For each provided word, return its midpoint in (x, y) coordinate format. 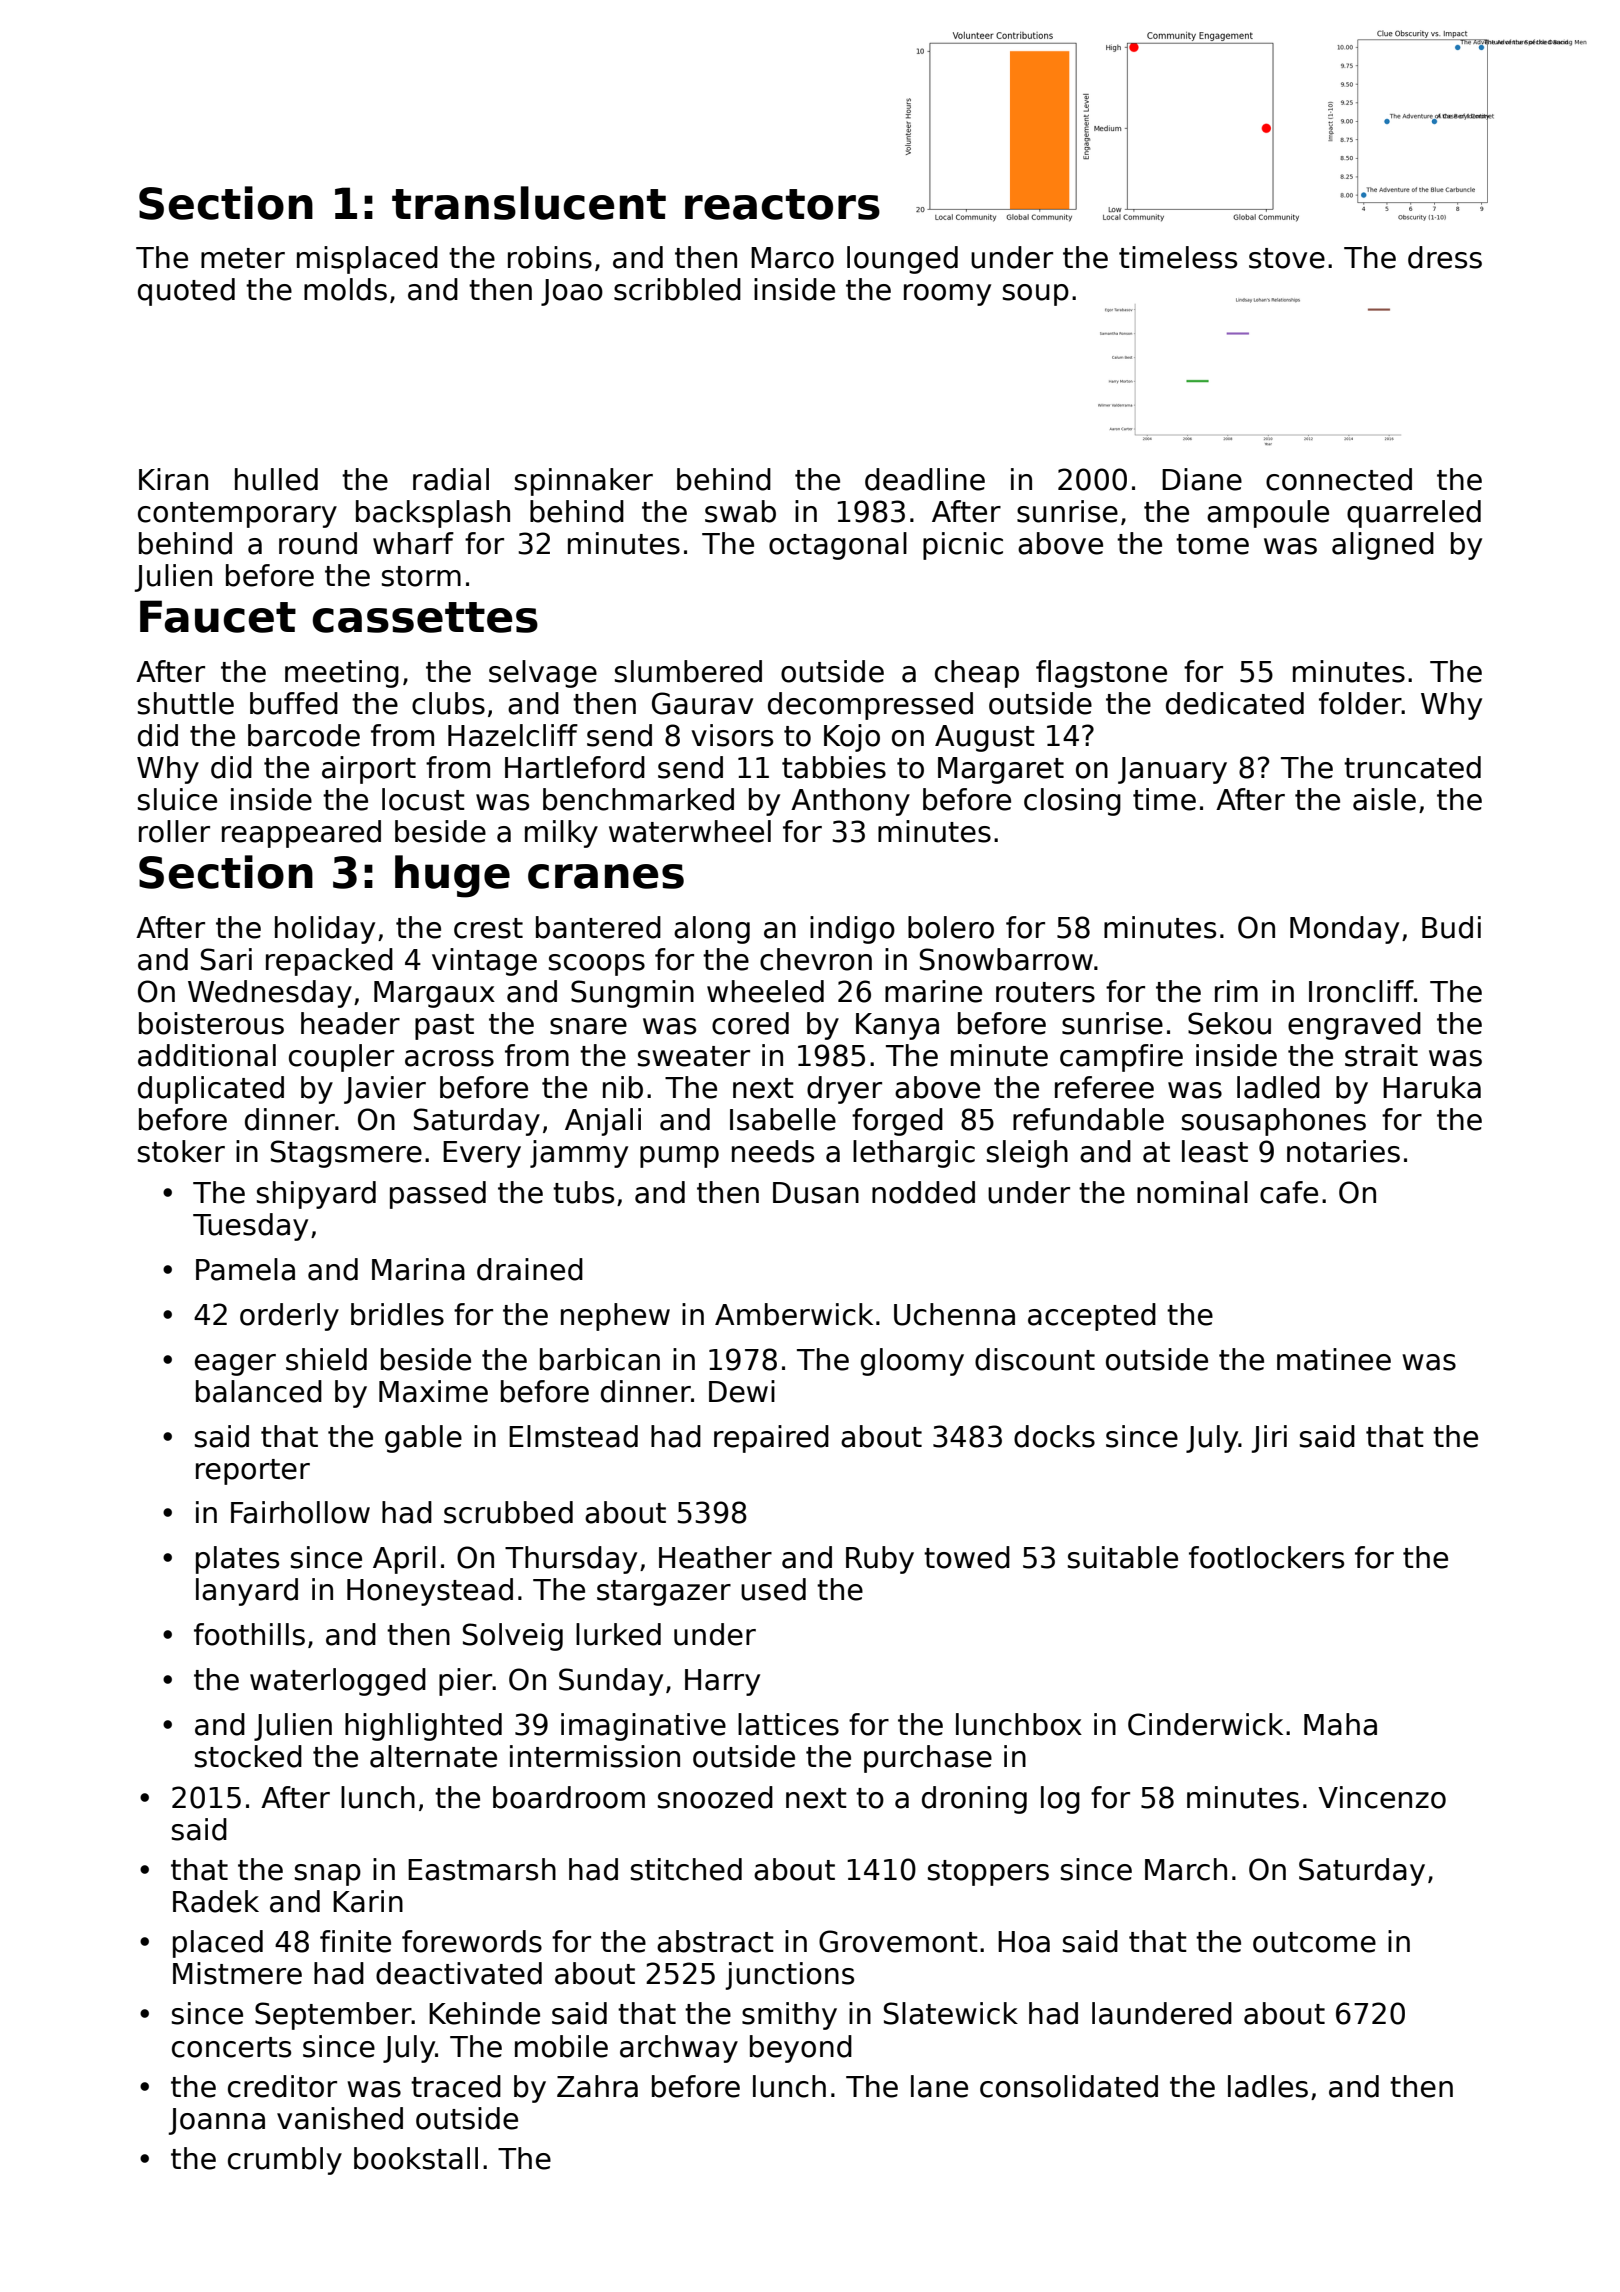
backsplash (433, 514)
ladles (1268, 2086)
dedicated (1235, 703)
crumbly (285, 2161)
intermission (595, 1756)
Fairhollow (300, 1512)
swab (740, 511)
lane (939, 2086)
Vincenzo (1382, 1797)
